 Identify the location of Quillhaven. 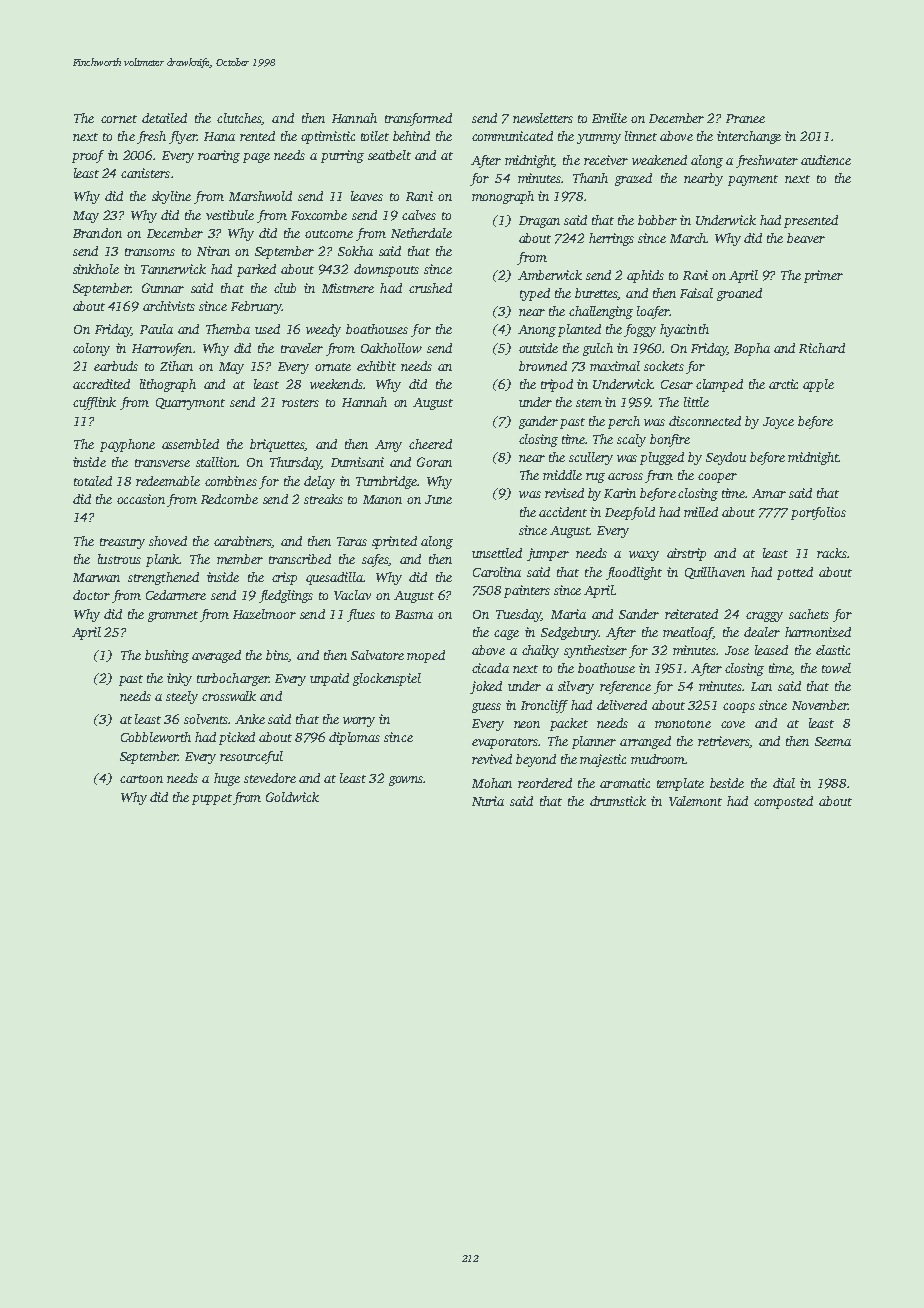
(715, 573).
